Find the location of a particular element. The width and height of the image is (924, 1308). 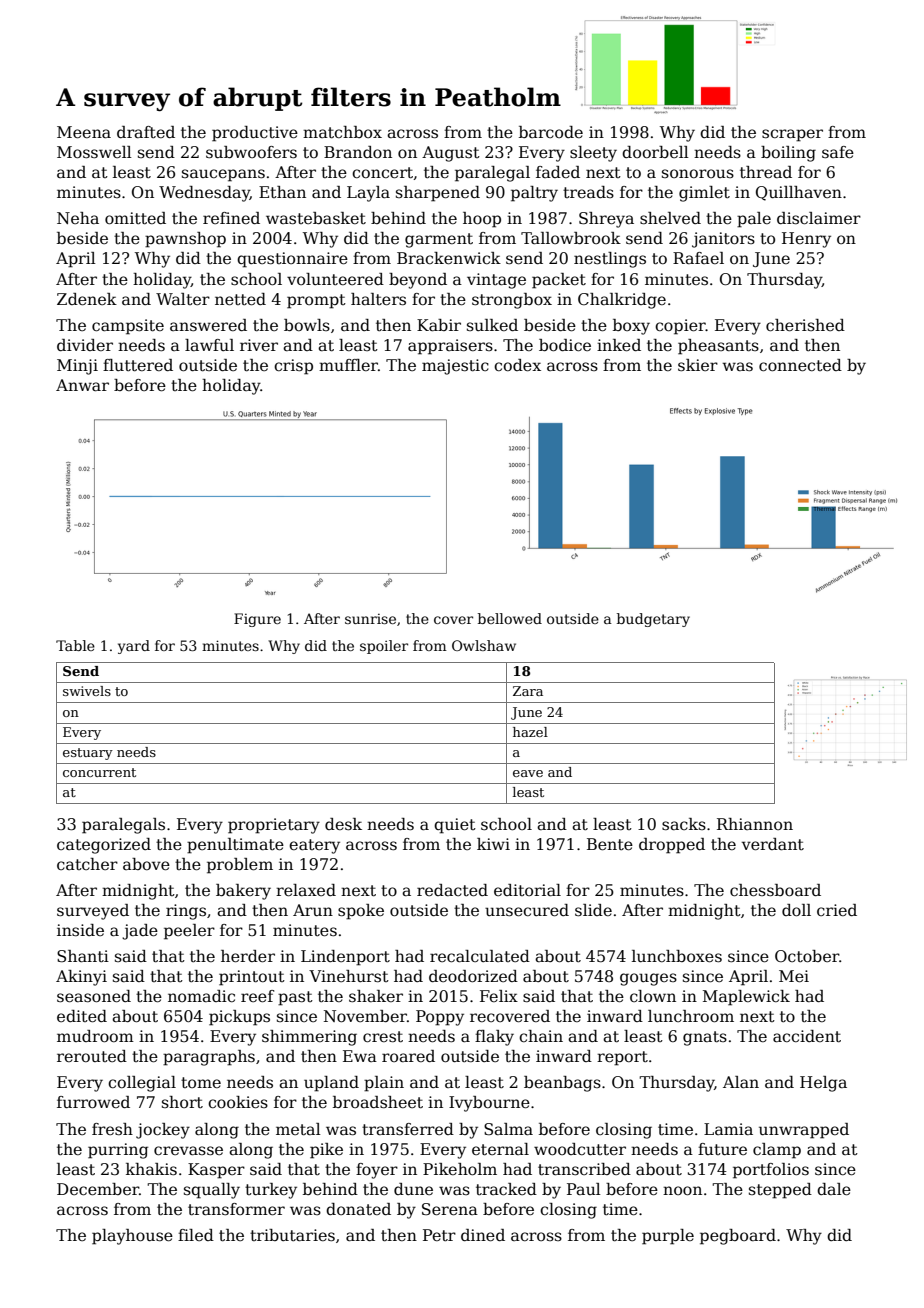

verdant is located at coordinates (773, 844).
